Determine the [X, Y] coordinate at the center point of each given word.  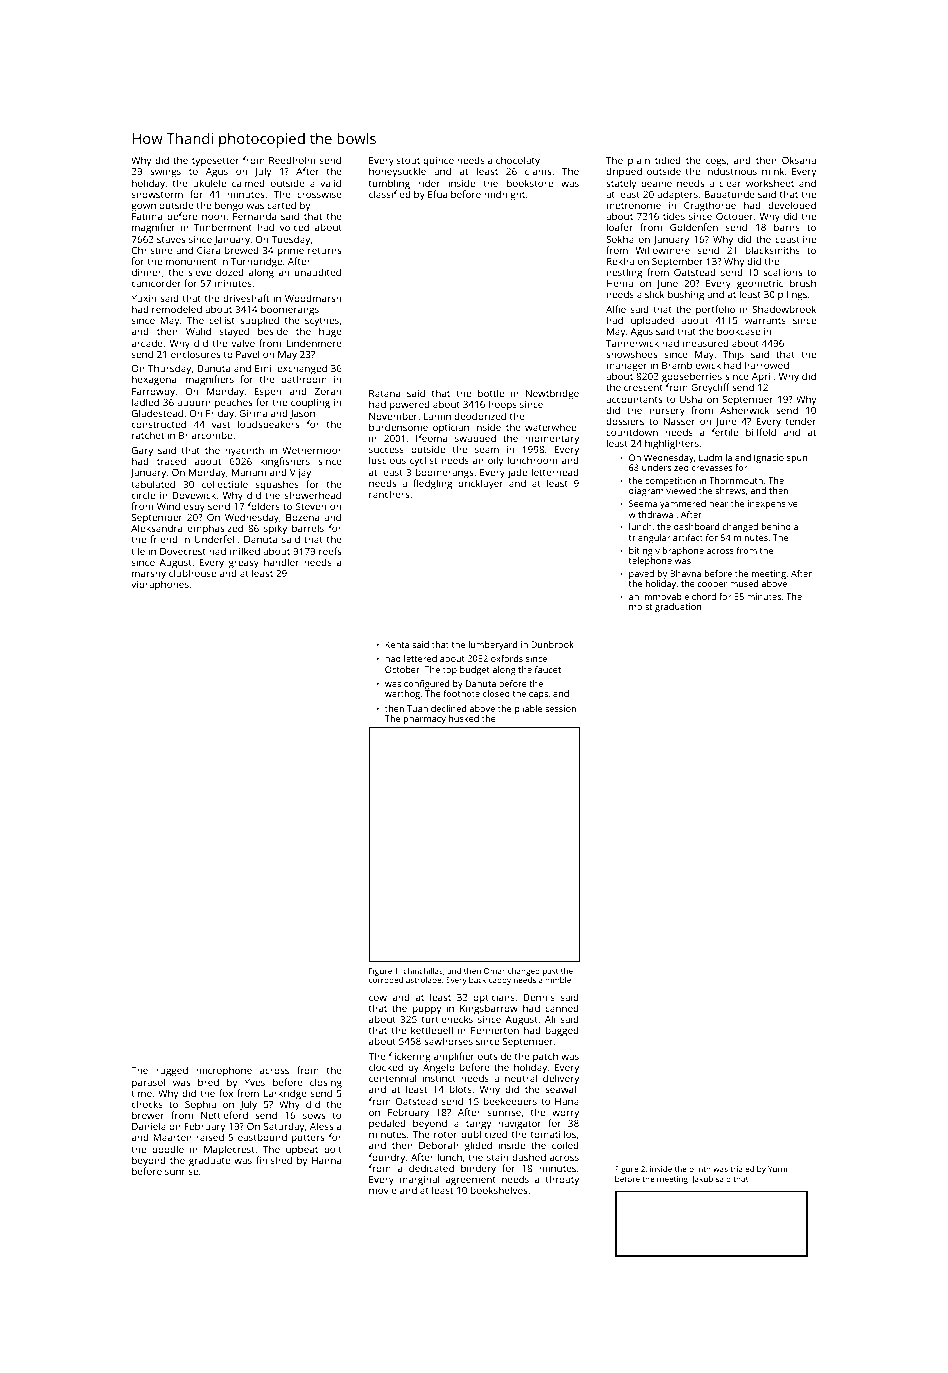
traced [171, 461]
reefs [330, 551]
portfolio [715, 310]
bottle [491, 393]
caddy [500, 981]
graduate [209, 1161]
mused [744, 583]
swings [165, 173]
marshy [149, 575]
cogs [716, 163]
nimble [558, 980]
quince [438, 162]
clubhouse [192, 573]
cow [378, 998]
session [560, 708]
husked [464, 718]
